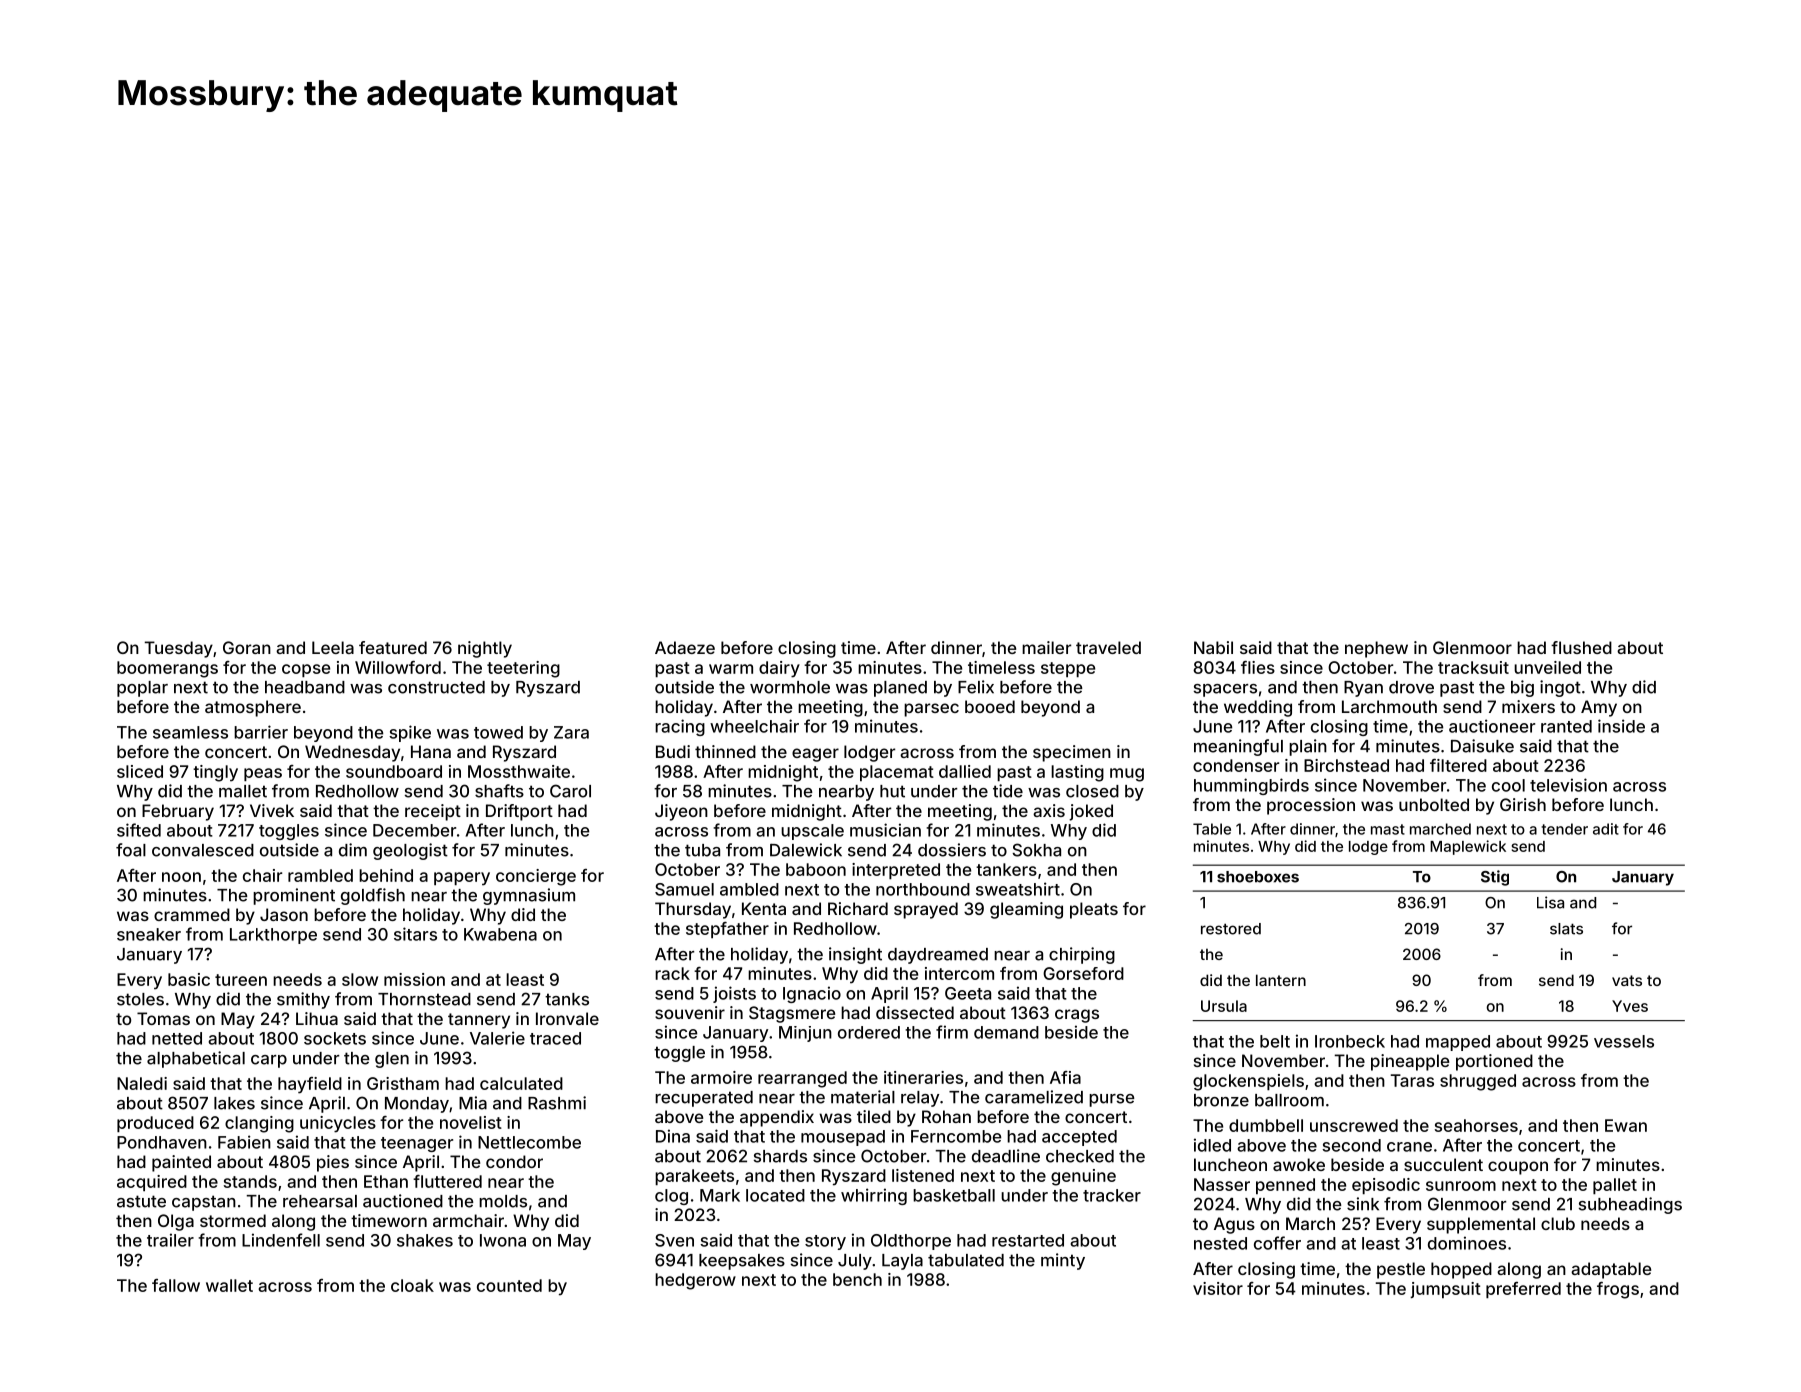  Describe the element at coordinates (1079, 1138) in the image. I see `accepted` at that location.
